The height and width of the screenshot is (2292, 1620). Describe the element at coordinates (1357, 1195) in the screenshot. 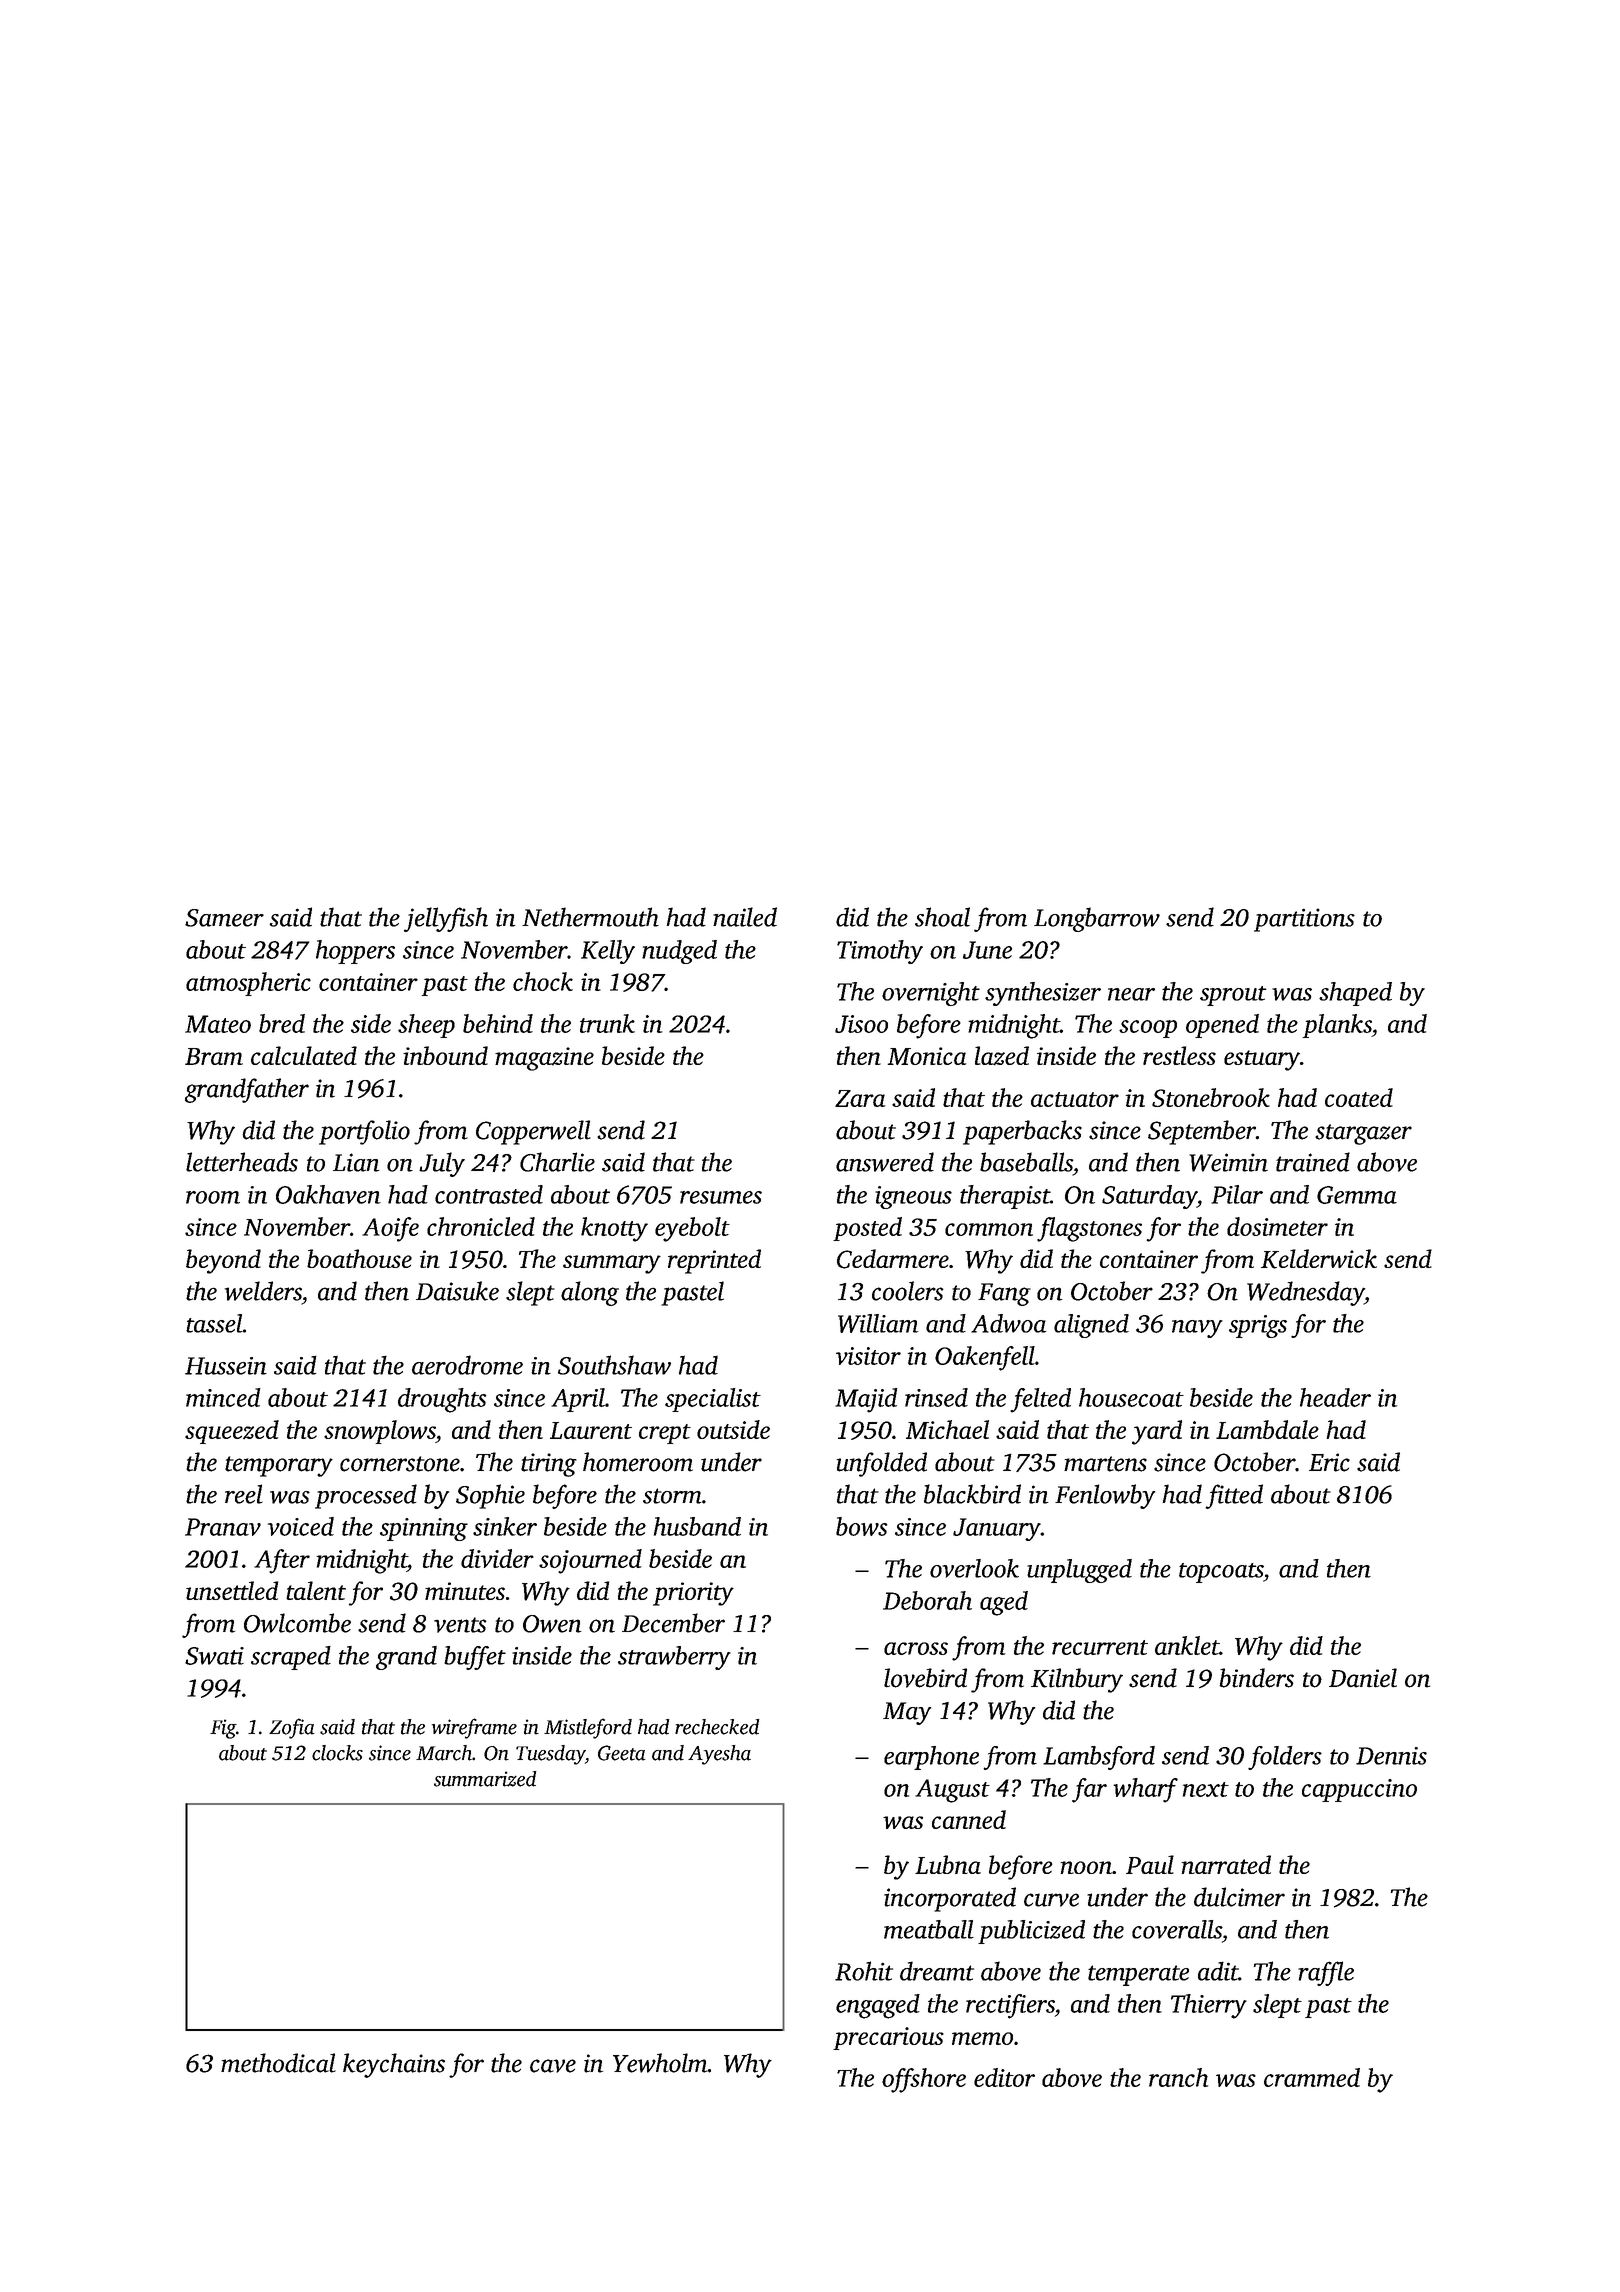

I see `Gemma` at that location.
